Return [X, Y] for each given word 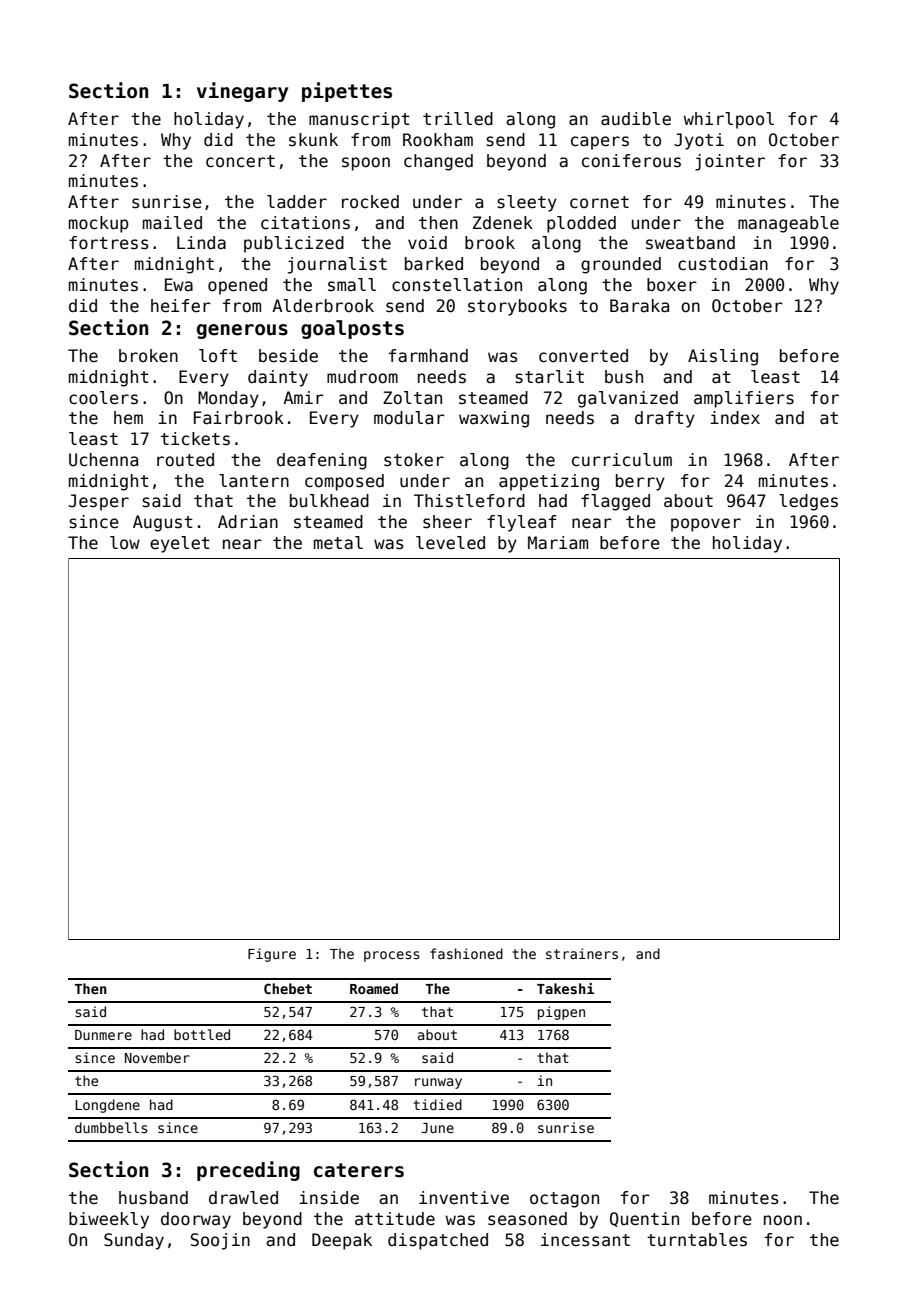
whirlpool [728, 120]
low [125, 542]
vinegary [242, 92]
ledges [808, 502]
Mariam [558, 543]
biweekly [109, 1220]
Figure [272, 955]
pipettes [347, 92]
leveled [450, 543]
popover [706, 525]
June [438, 1128]
